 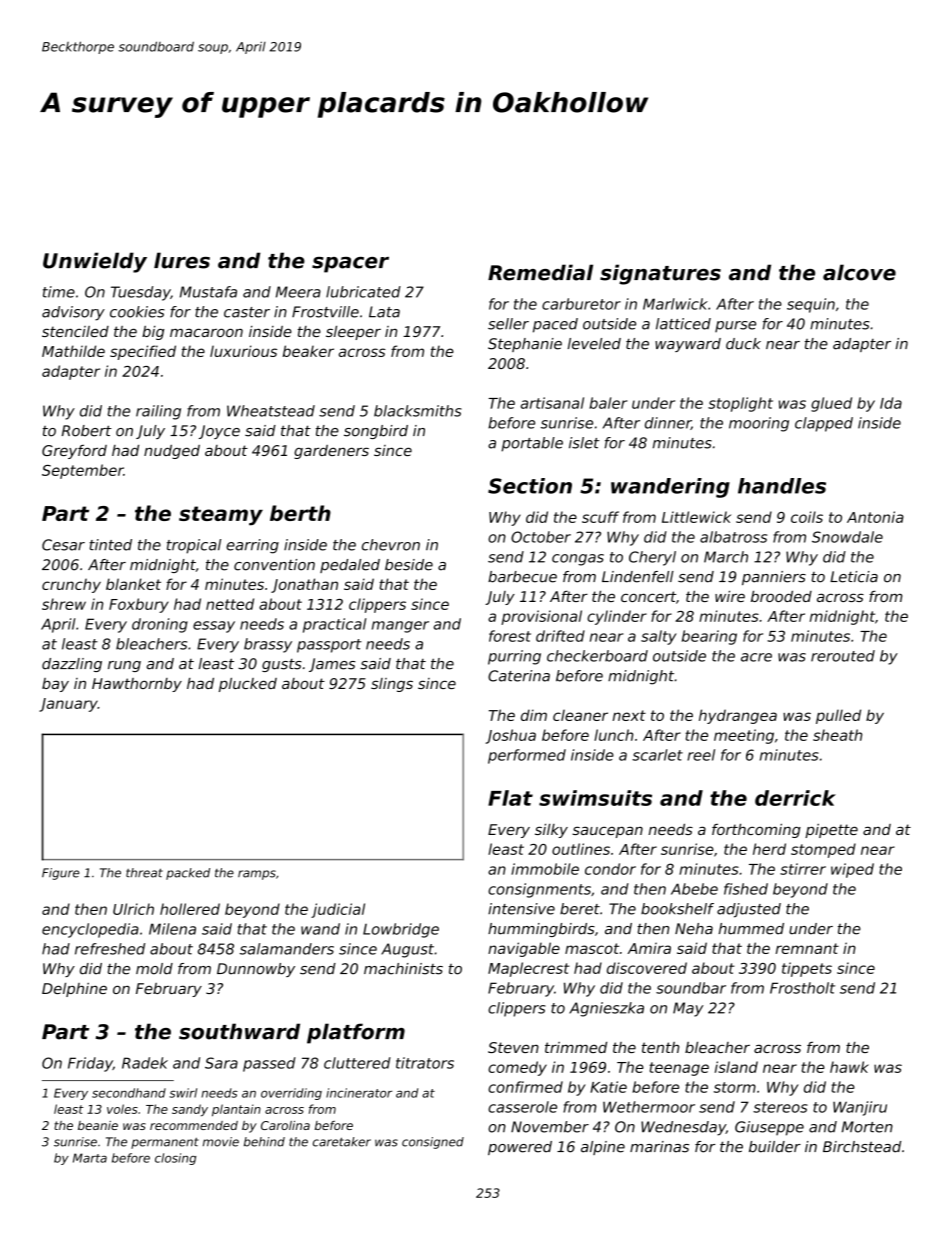 What do you see at coordinates (540, 272) in the page?
I see `Remedial` at bounding box center [540, 272].
